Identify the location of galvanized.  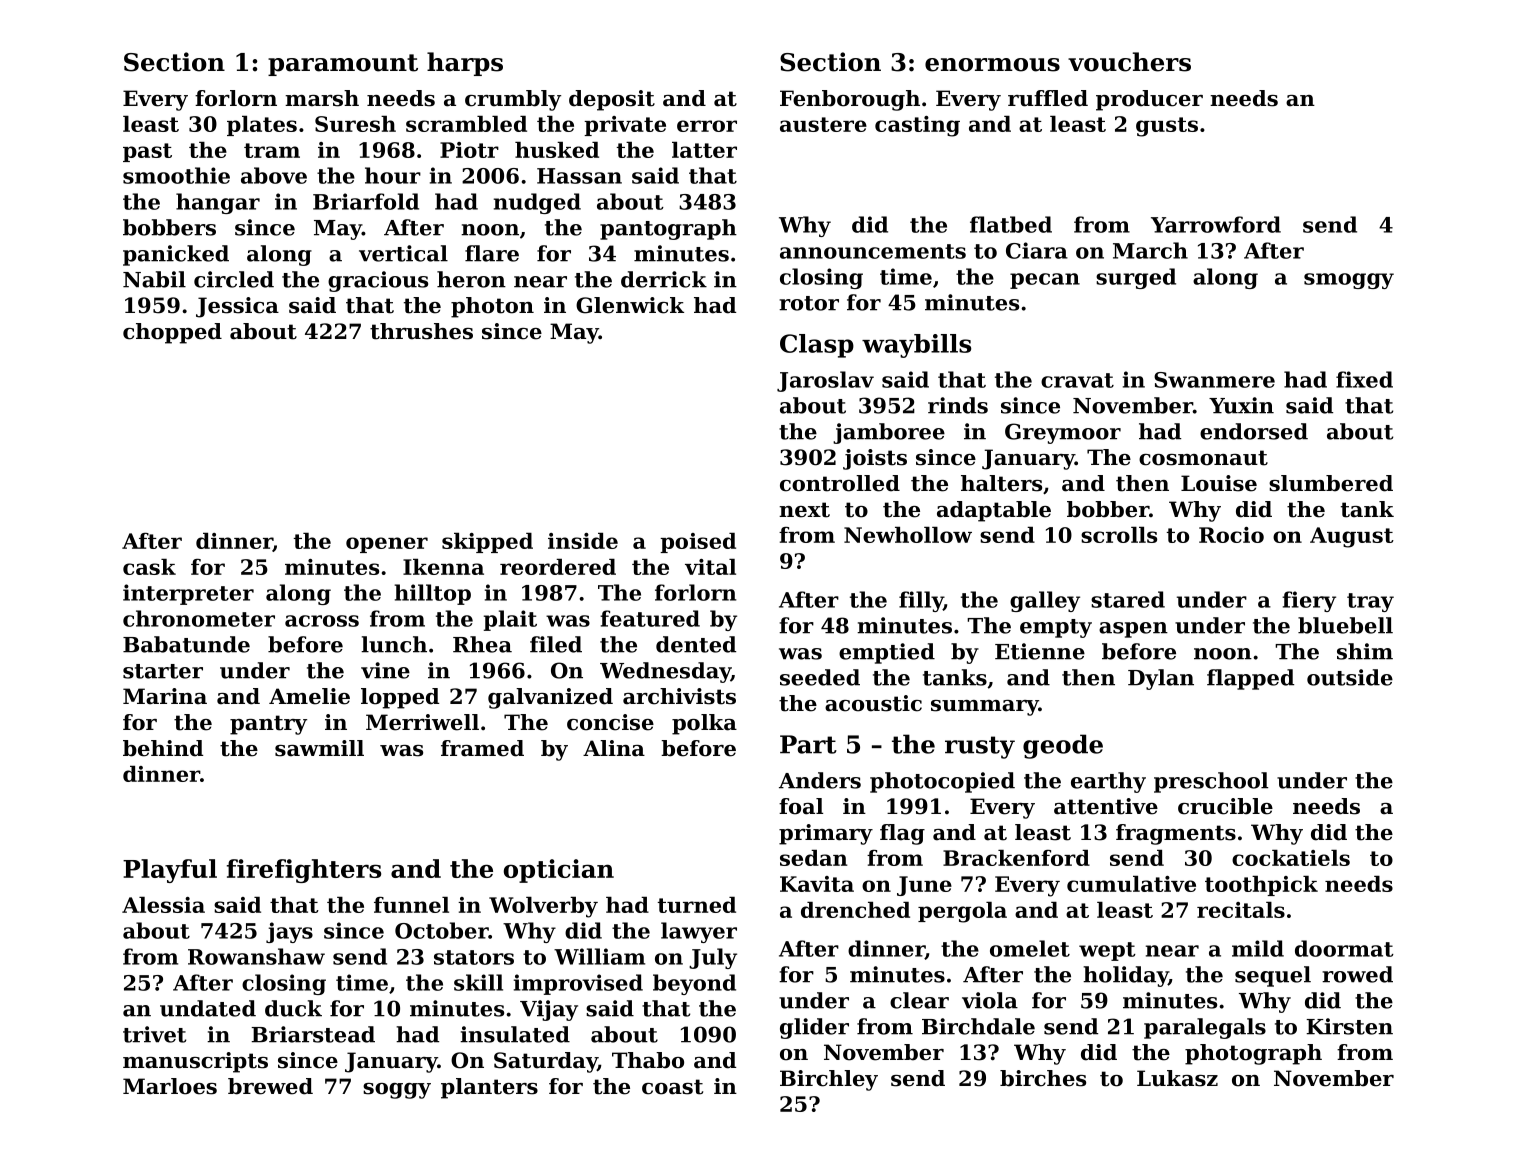
(550, 698).
